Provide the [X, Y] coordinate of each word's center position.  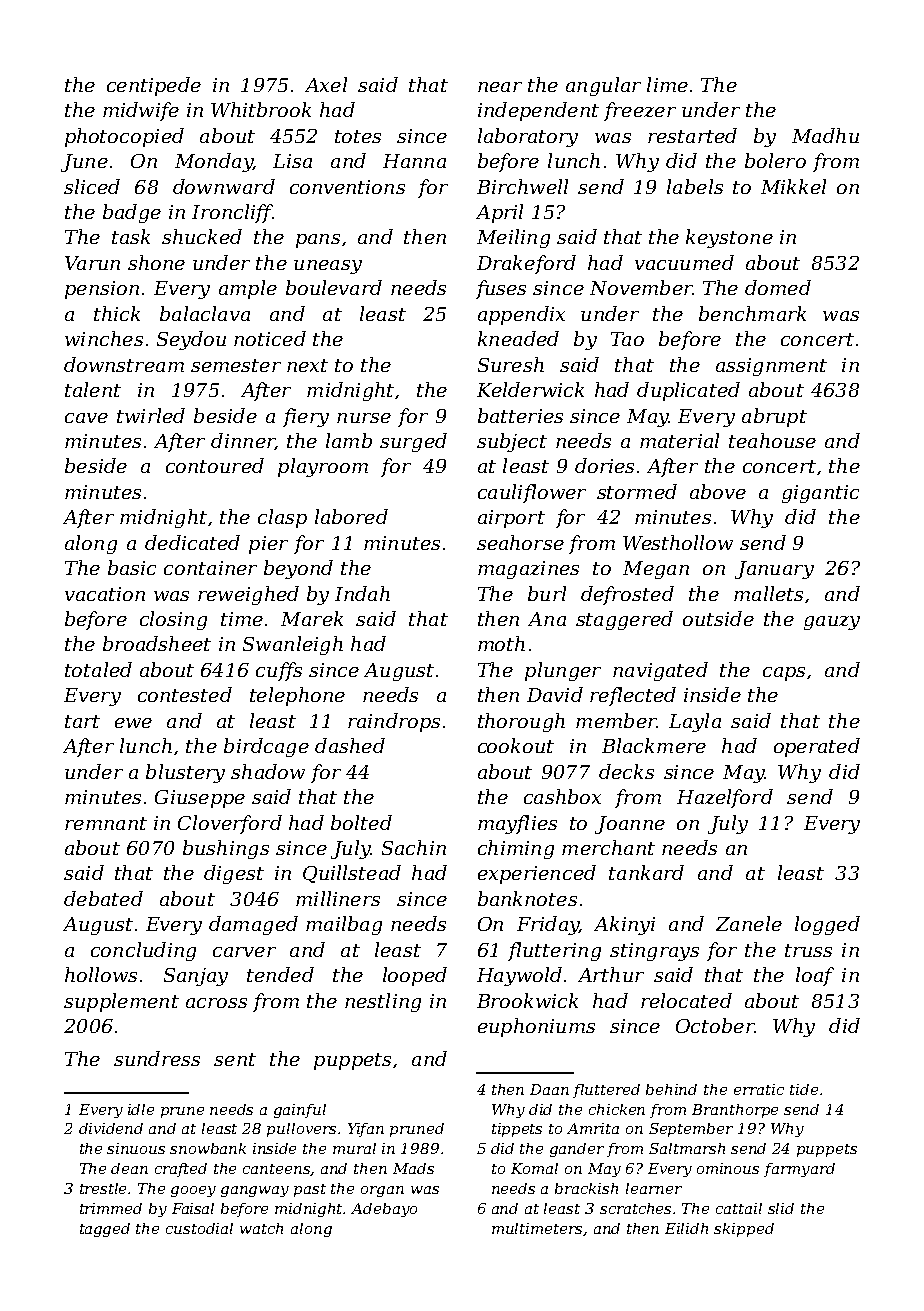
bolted [361, 822]
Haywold [519, 976]
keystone [729, 238]
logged [827, 925]
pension [102, 290]
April [499, 213]
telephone [297, 696]
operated [817, 747]
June [84, 163]
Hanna [414, 161]
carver [244, 952]
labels [695, 186]
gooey [193, 1191]
